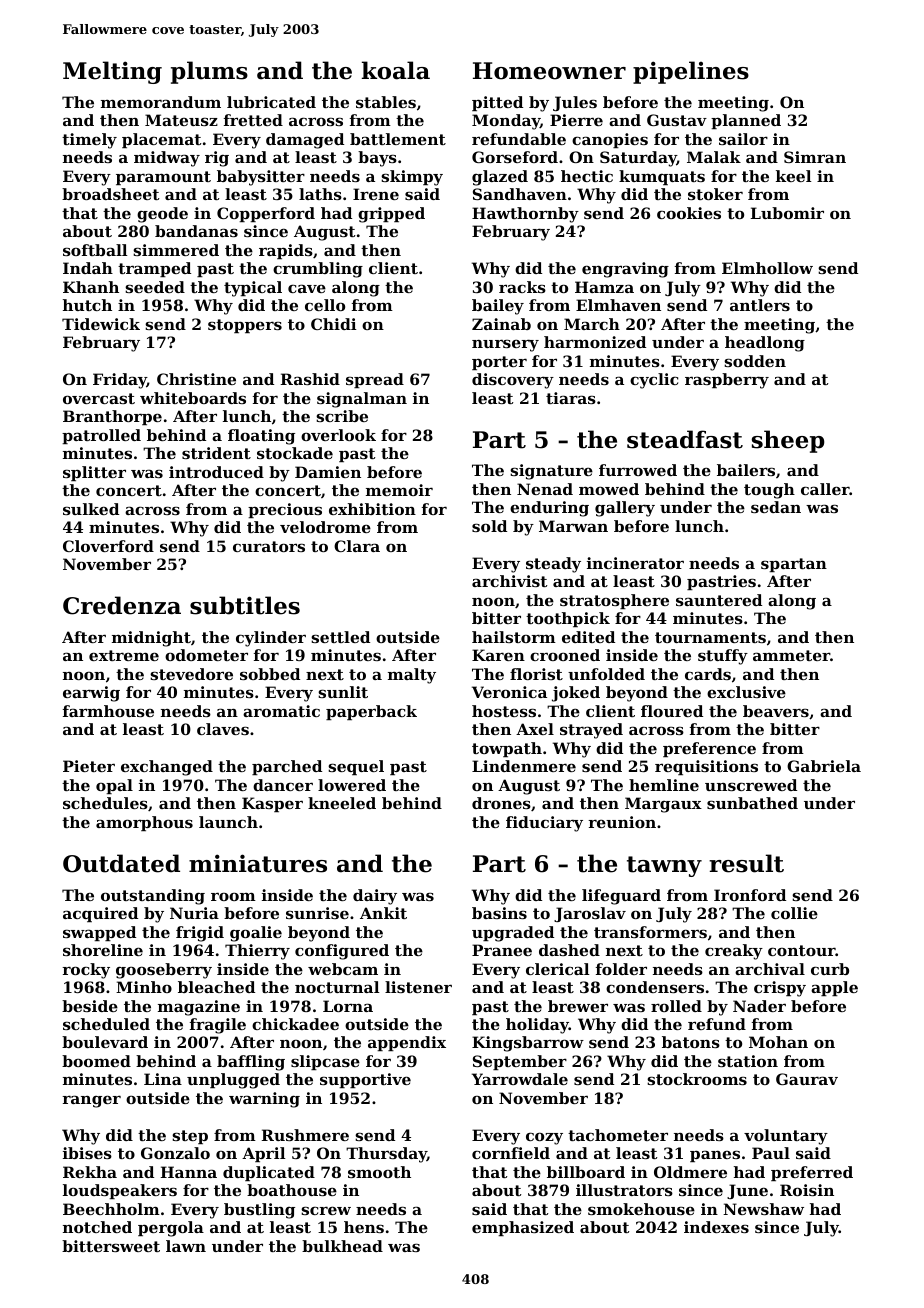 This screenshot has width=924, height=1308. I want to click on listener, so click(418, 987).
